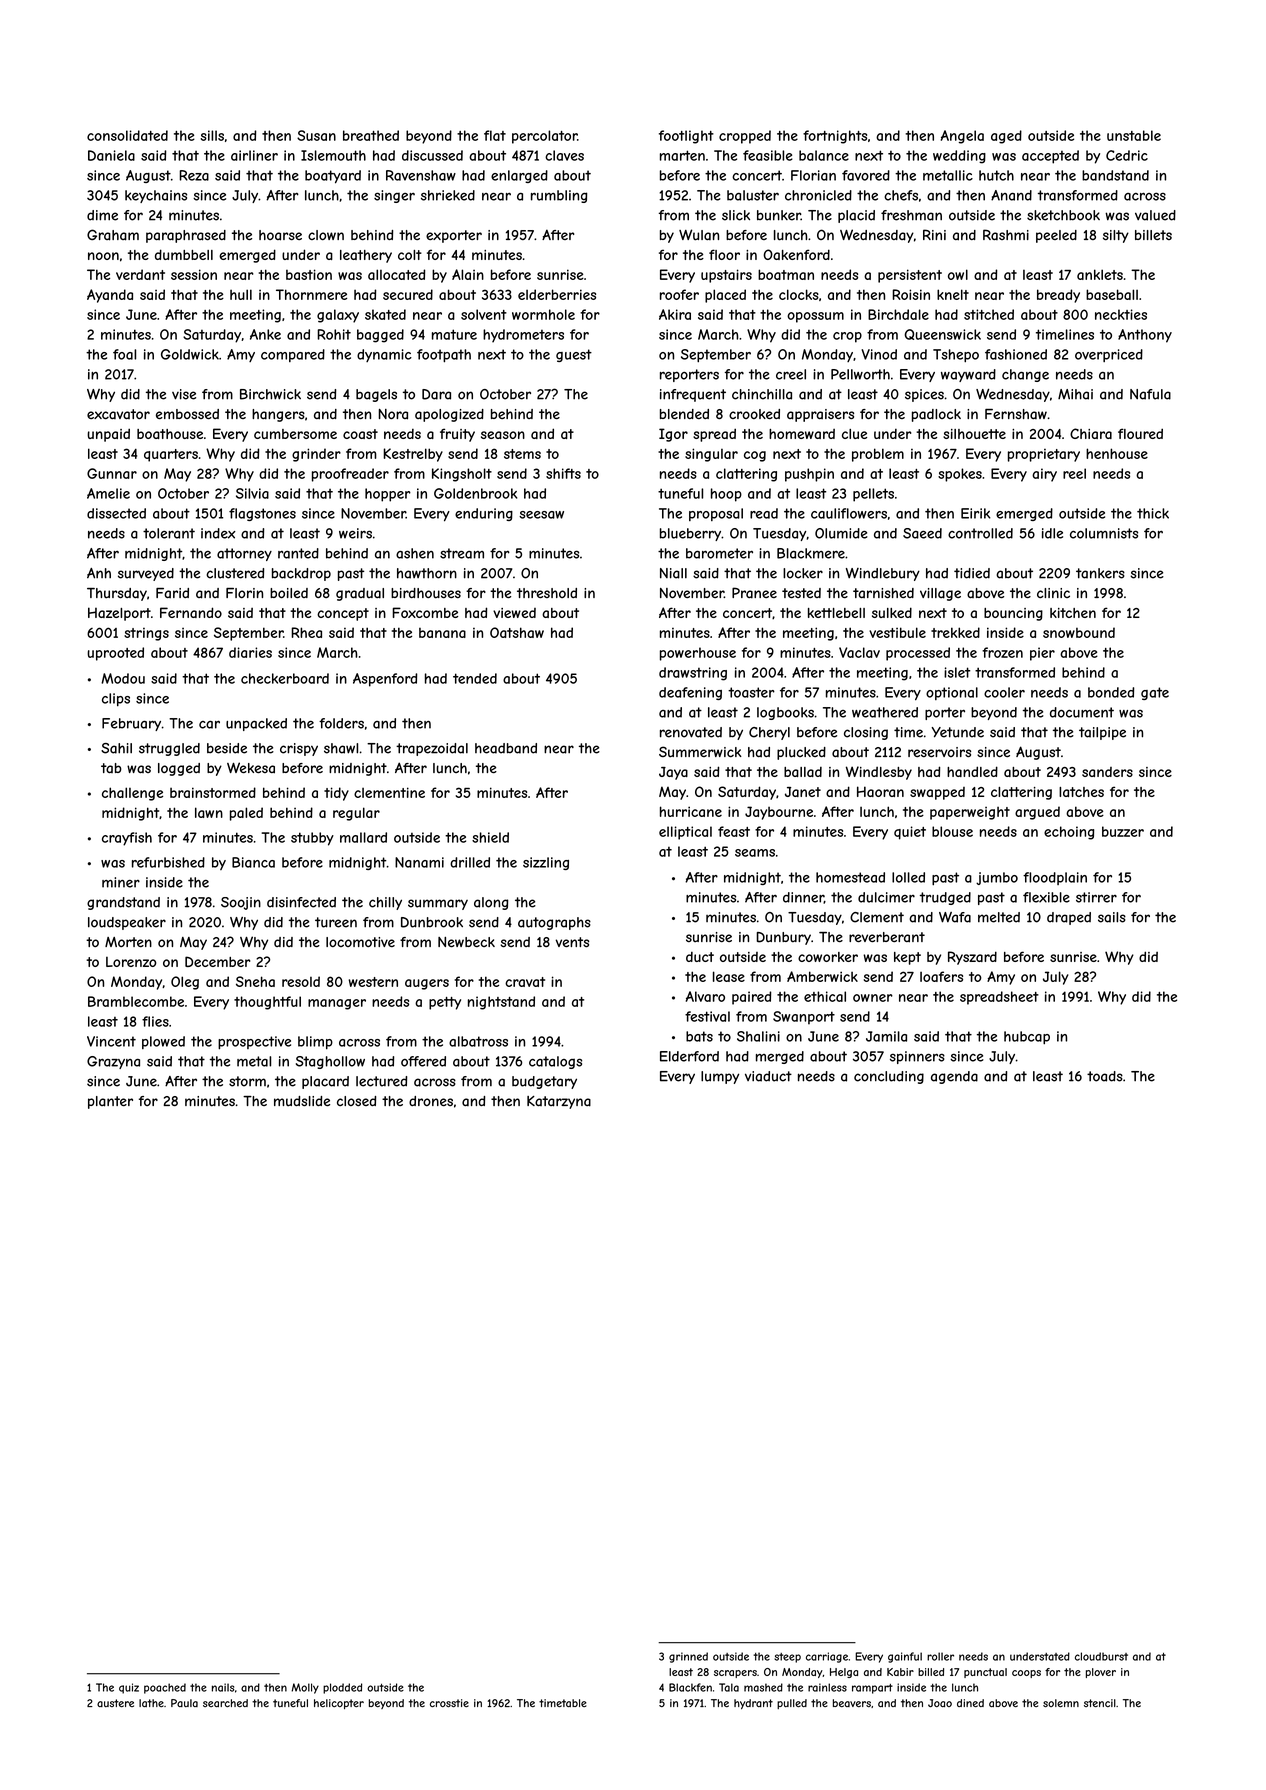 The image size is (1266, 1790). Describe the element at coordinates (165, 1688) in the screenshot. I see `poached` at that location.
